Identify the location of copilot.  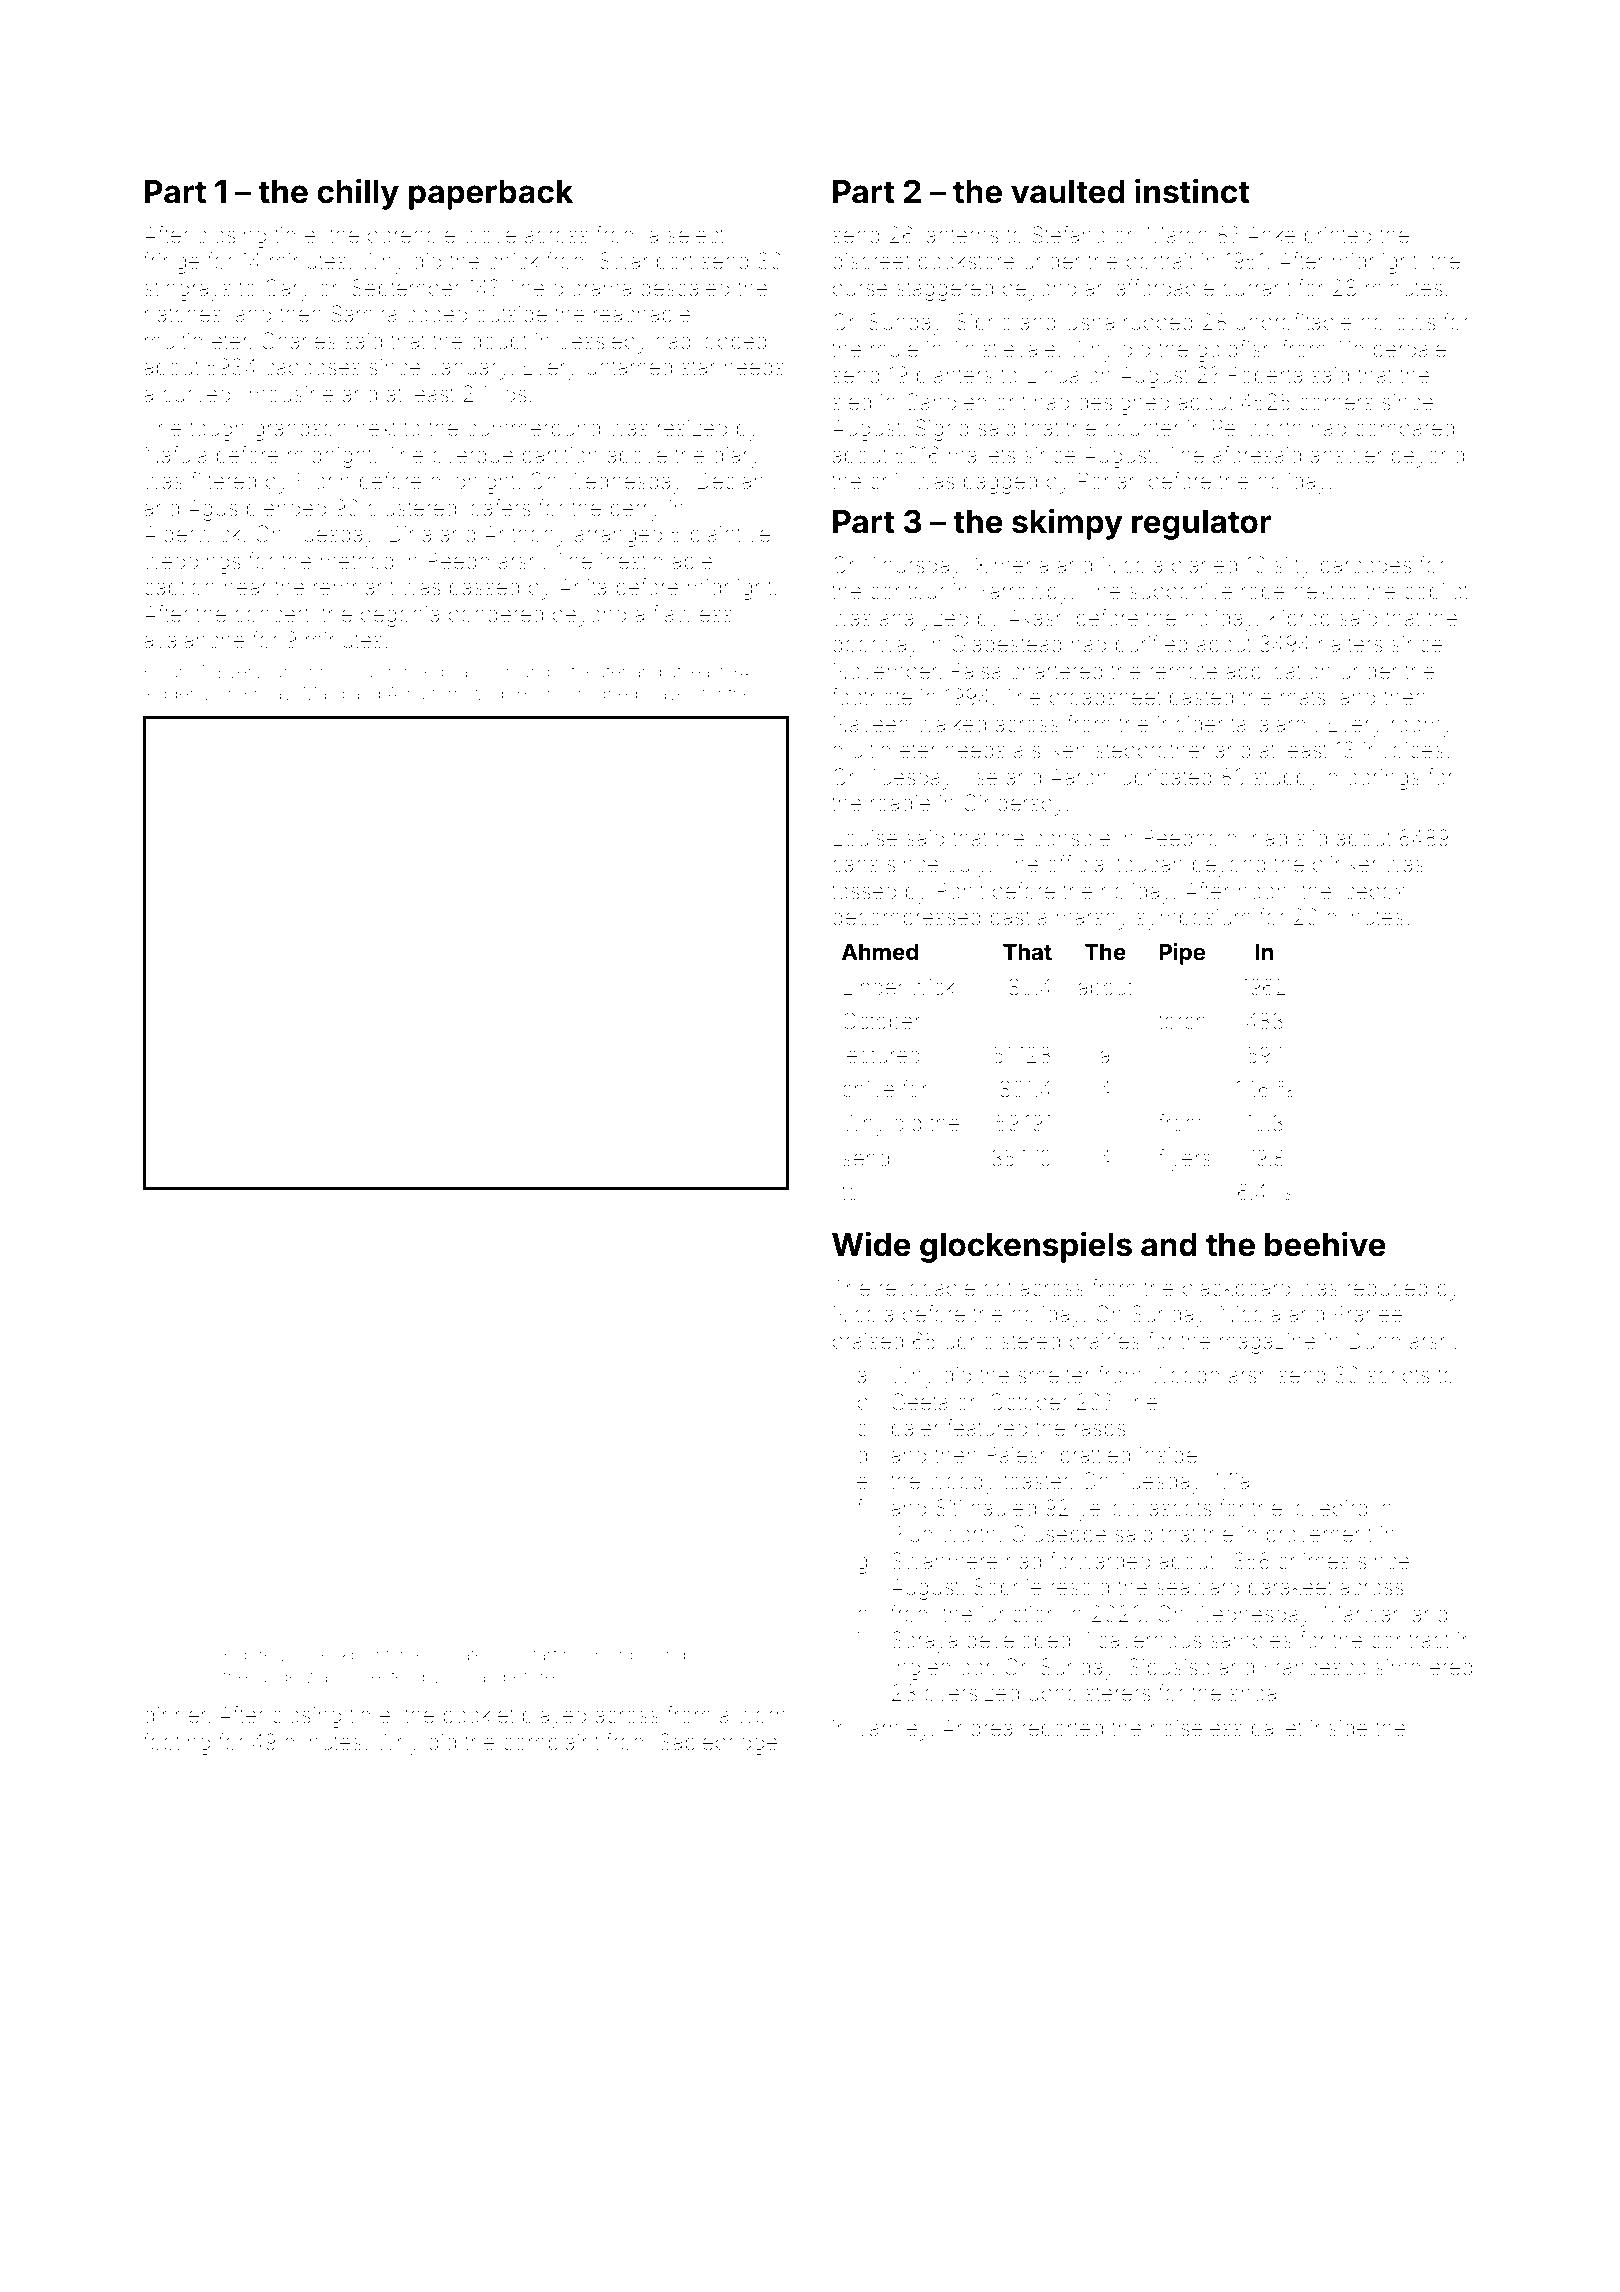
(1436, 593).
